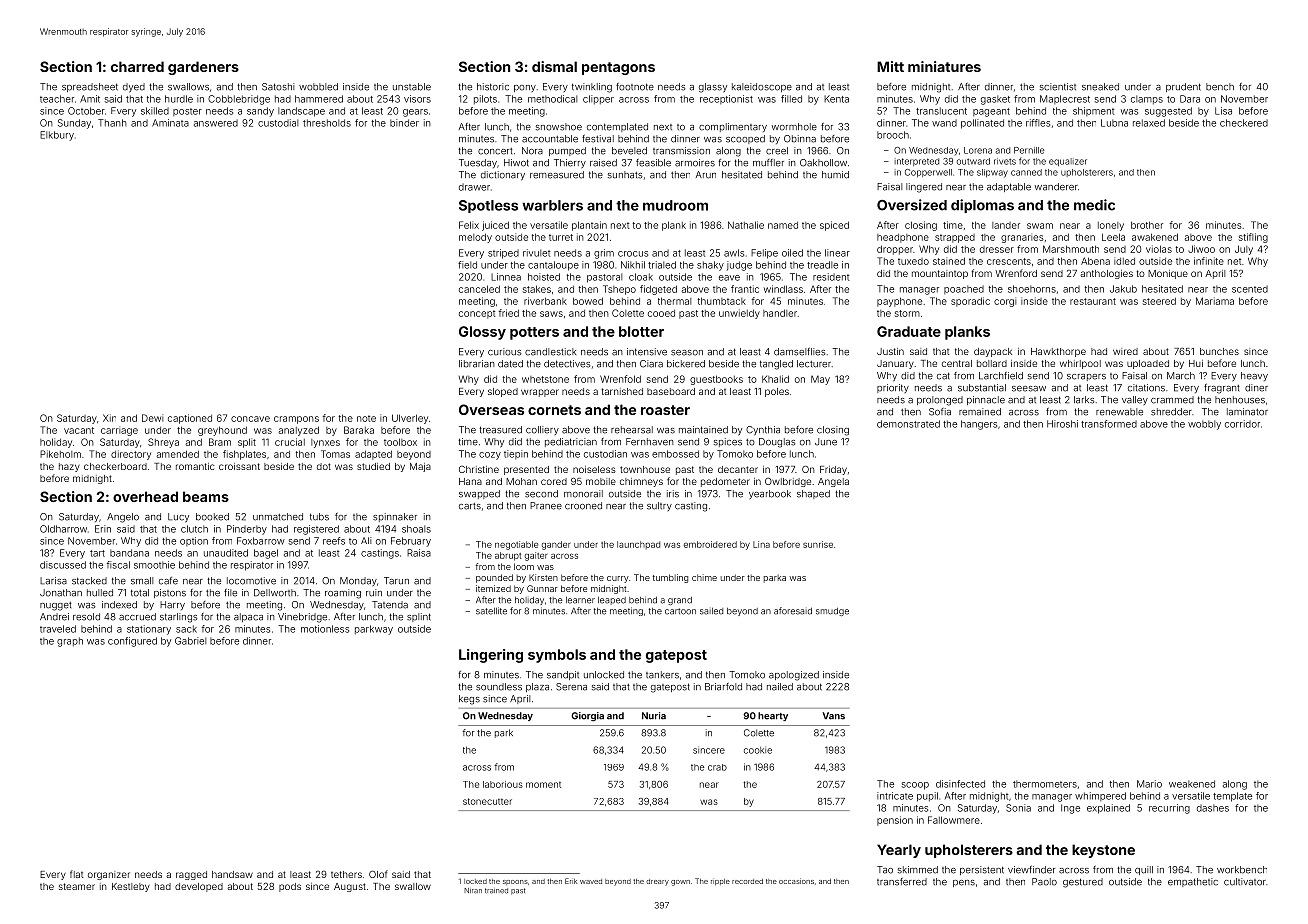 This image has height=924, width=1308. I want to click on satellite, so click(491, 611).
